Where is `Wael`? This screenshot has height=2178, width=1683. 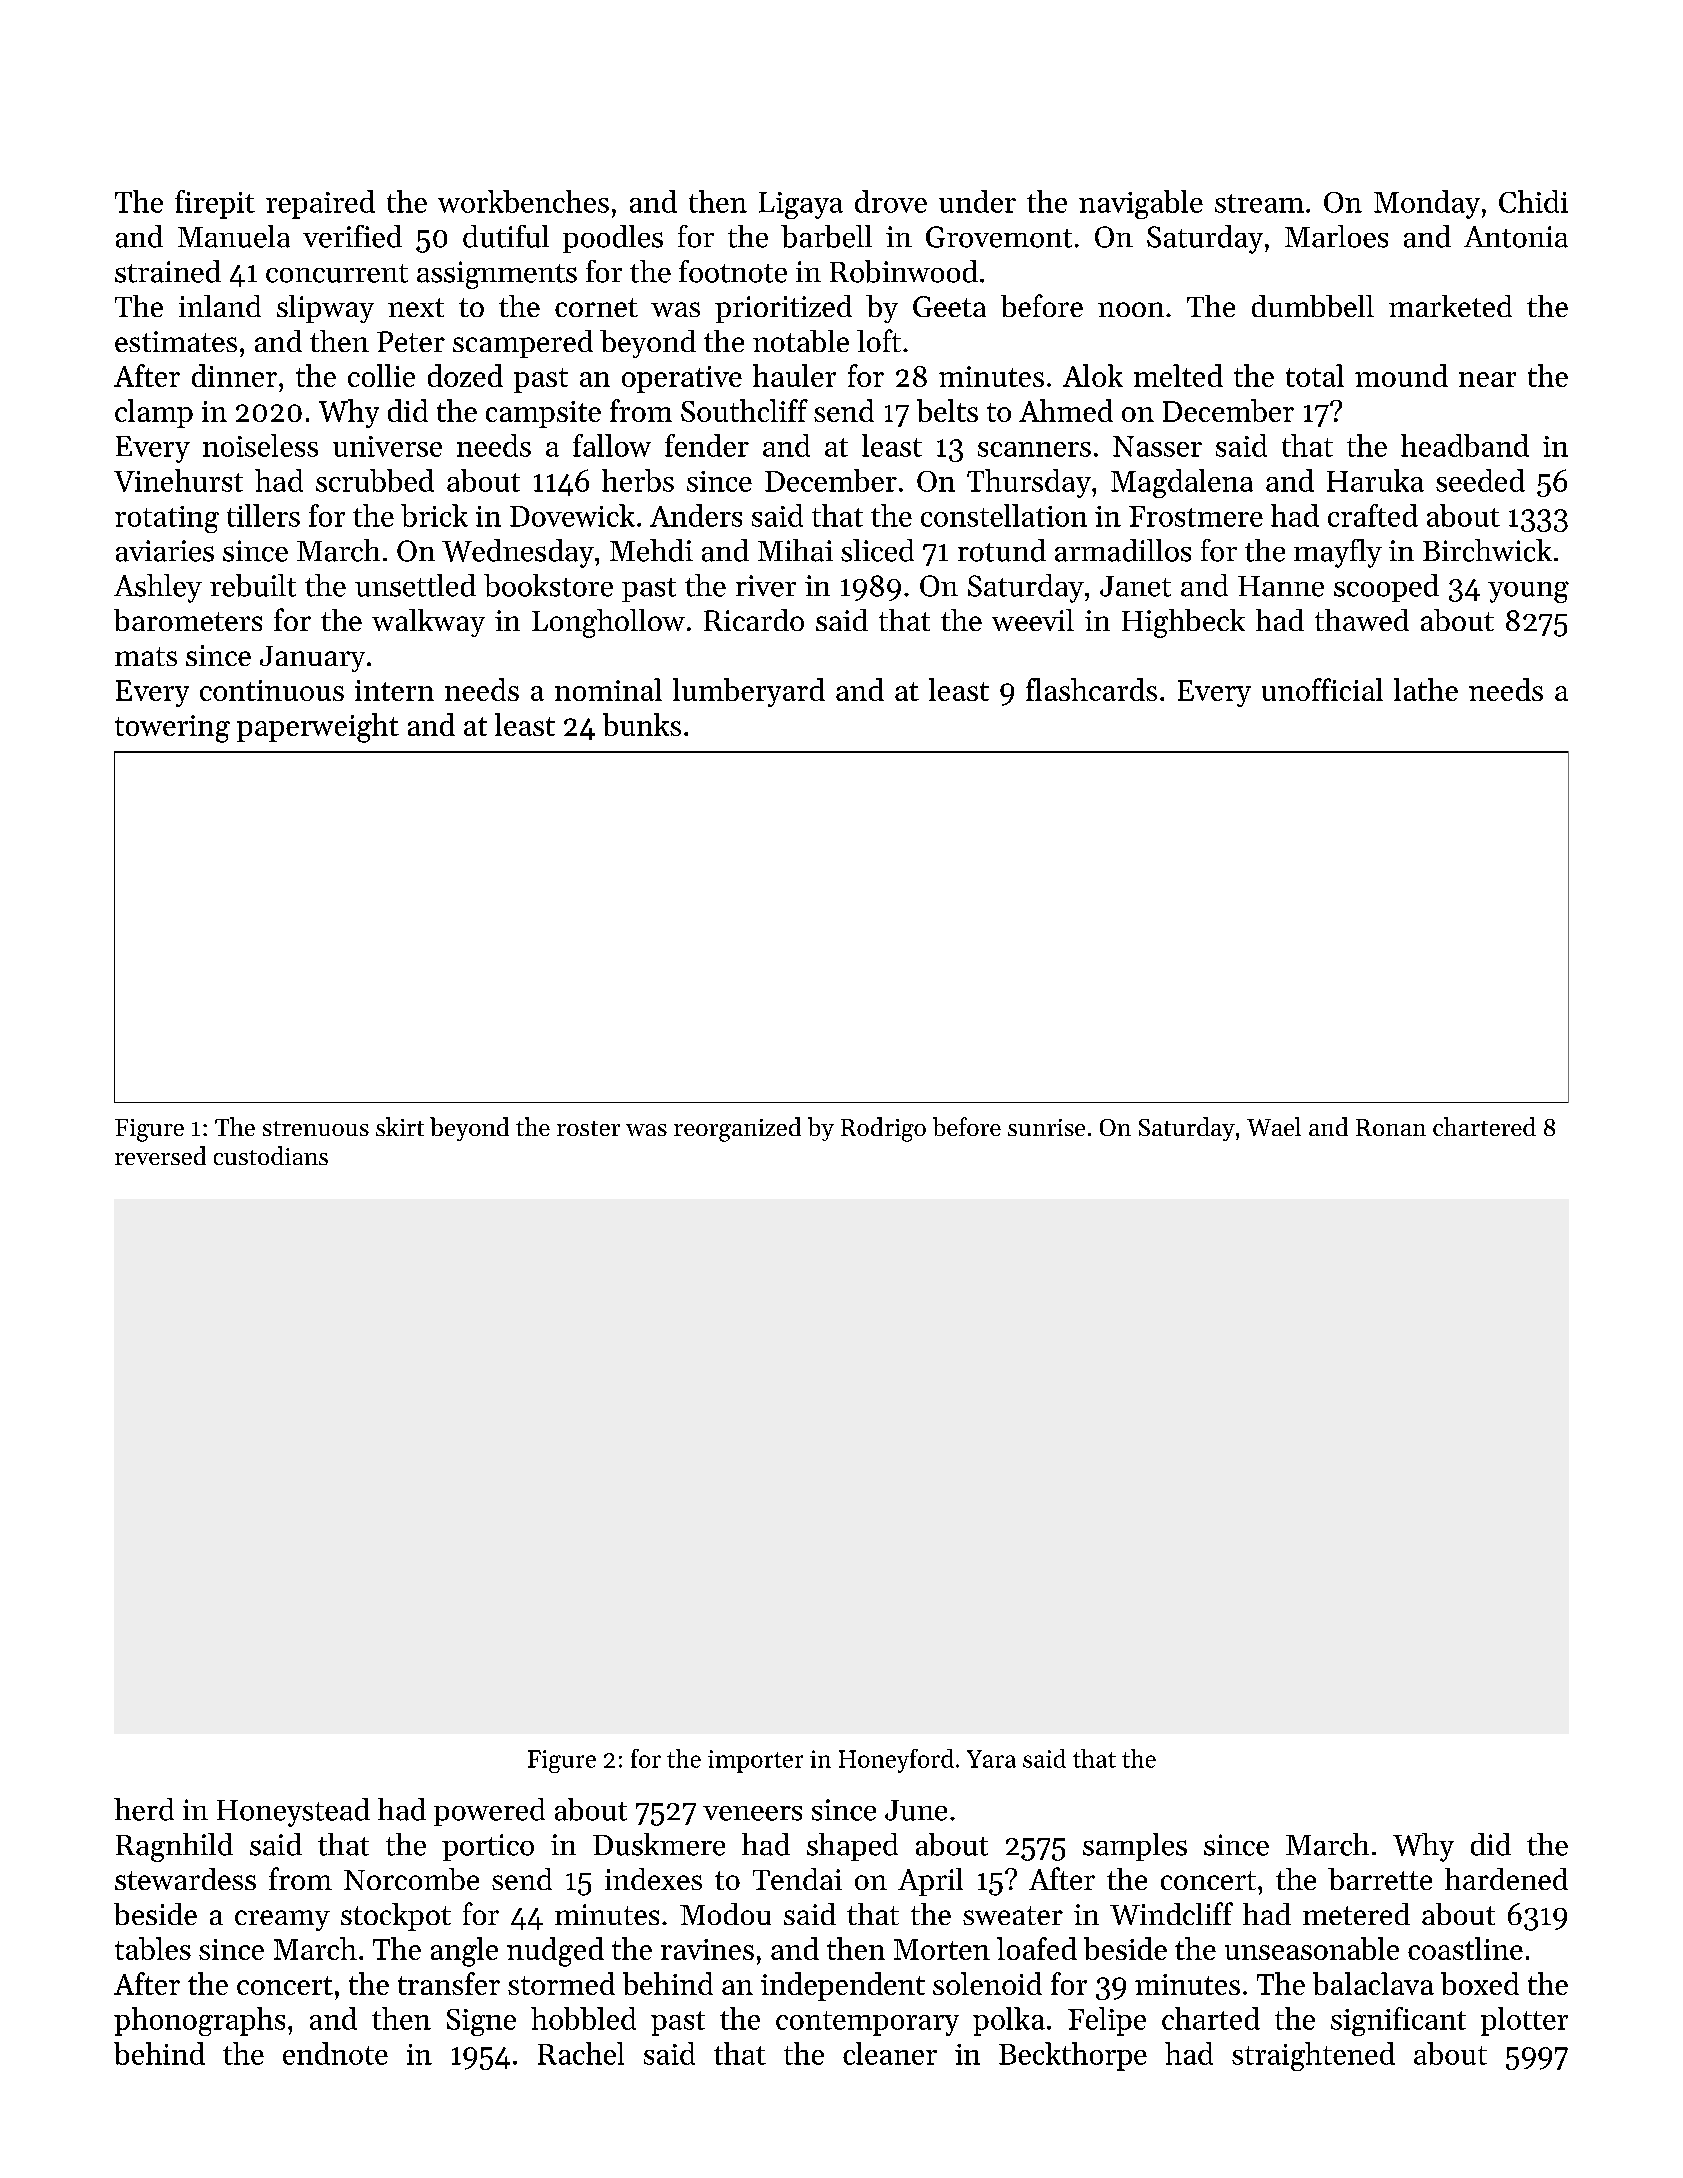 Wael is located at coordinates (1274, 1126).
